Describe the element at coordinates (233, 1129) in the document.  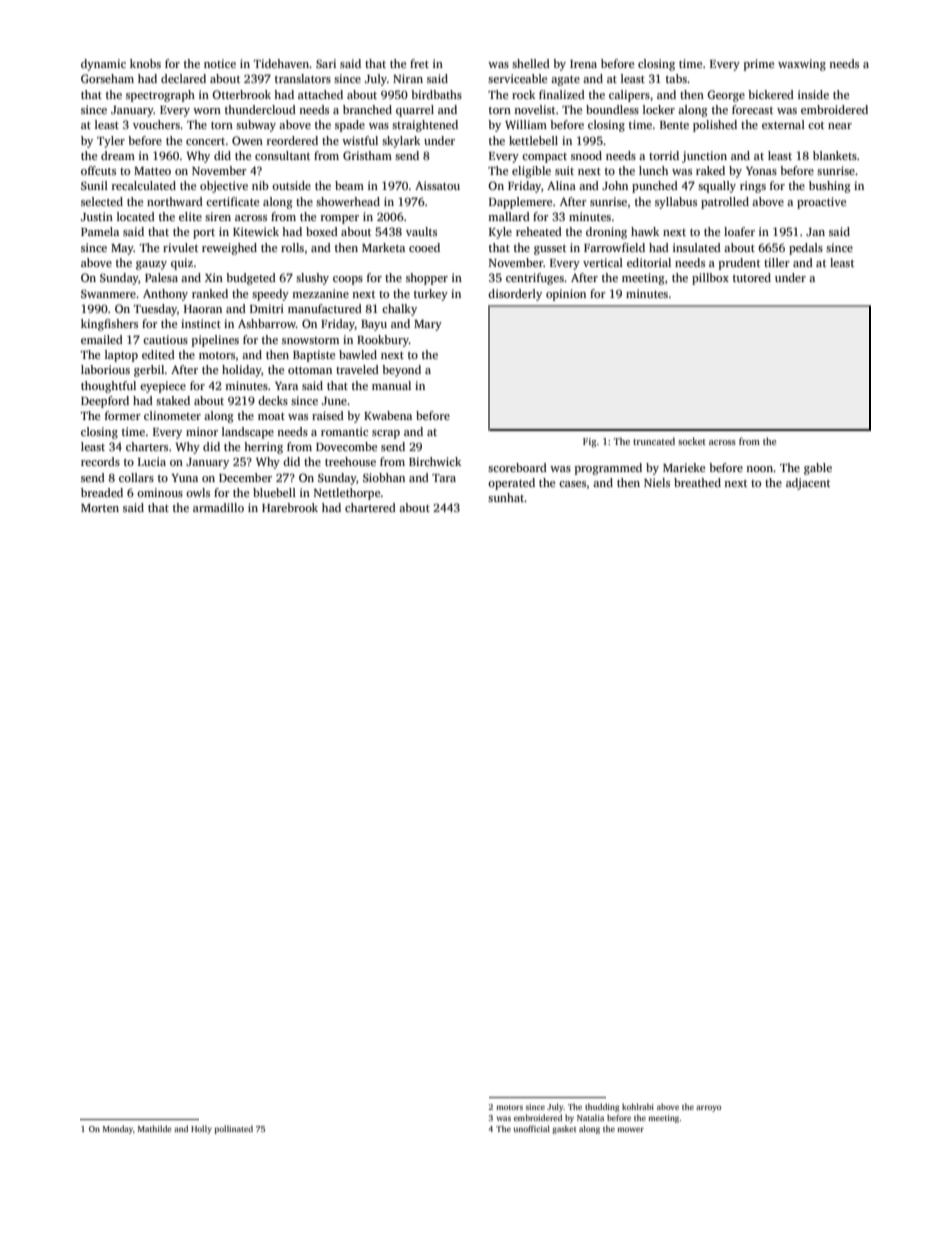
I see `pollinated` at that location.
